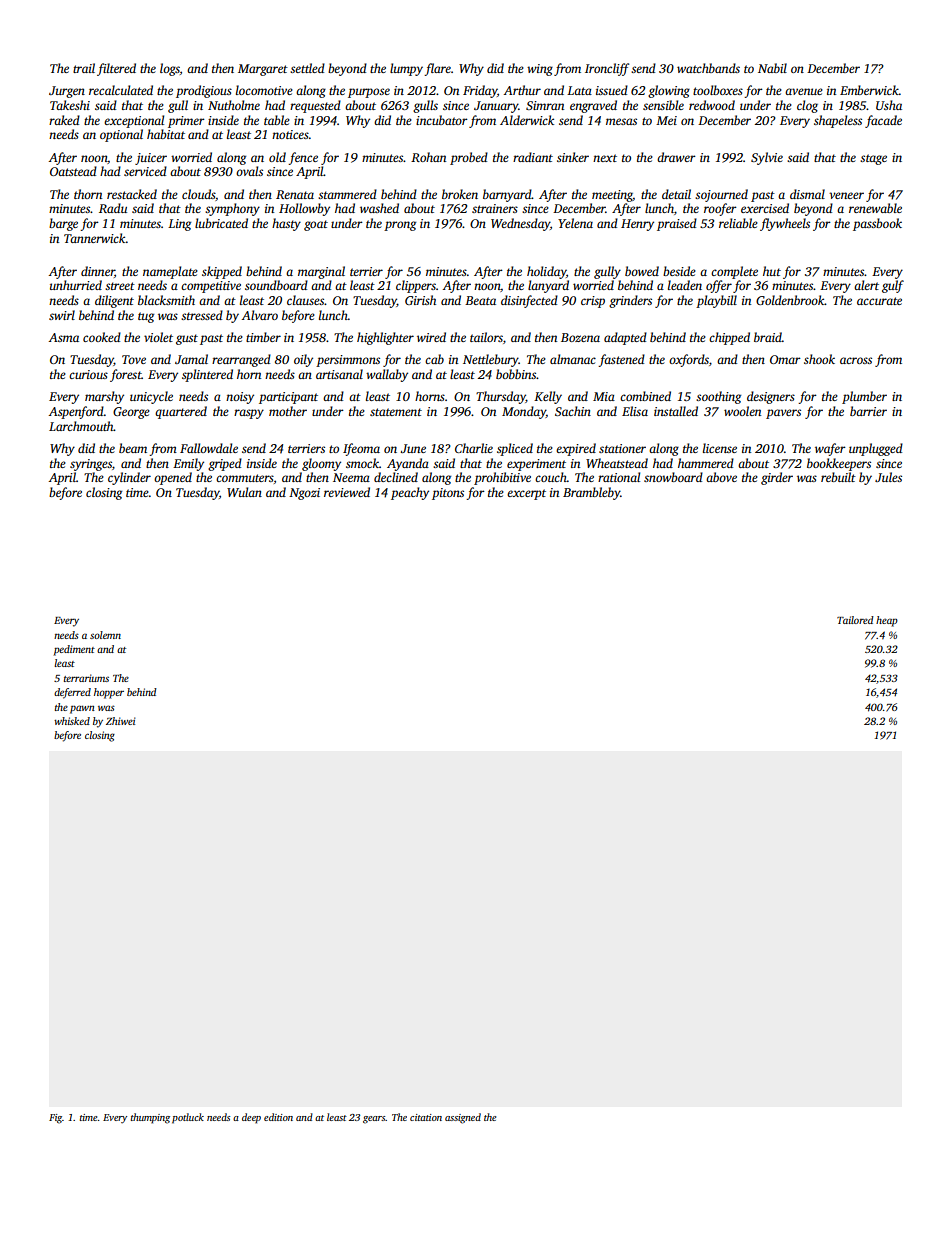  Describe the element at coordinates (120, 721) in the image. I see `Zhiwei` at that location.
